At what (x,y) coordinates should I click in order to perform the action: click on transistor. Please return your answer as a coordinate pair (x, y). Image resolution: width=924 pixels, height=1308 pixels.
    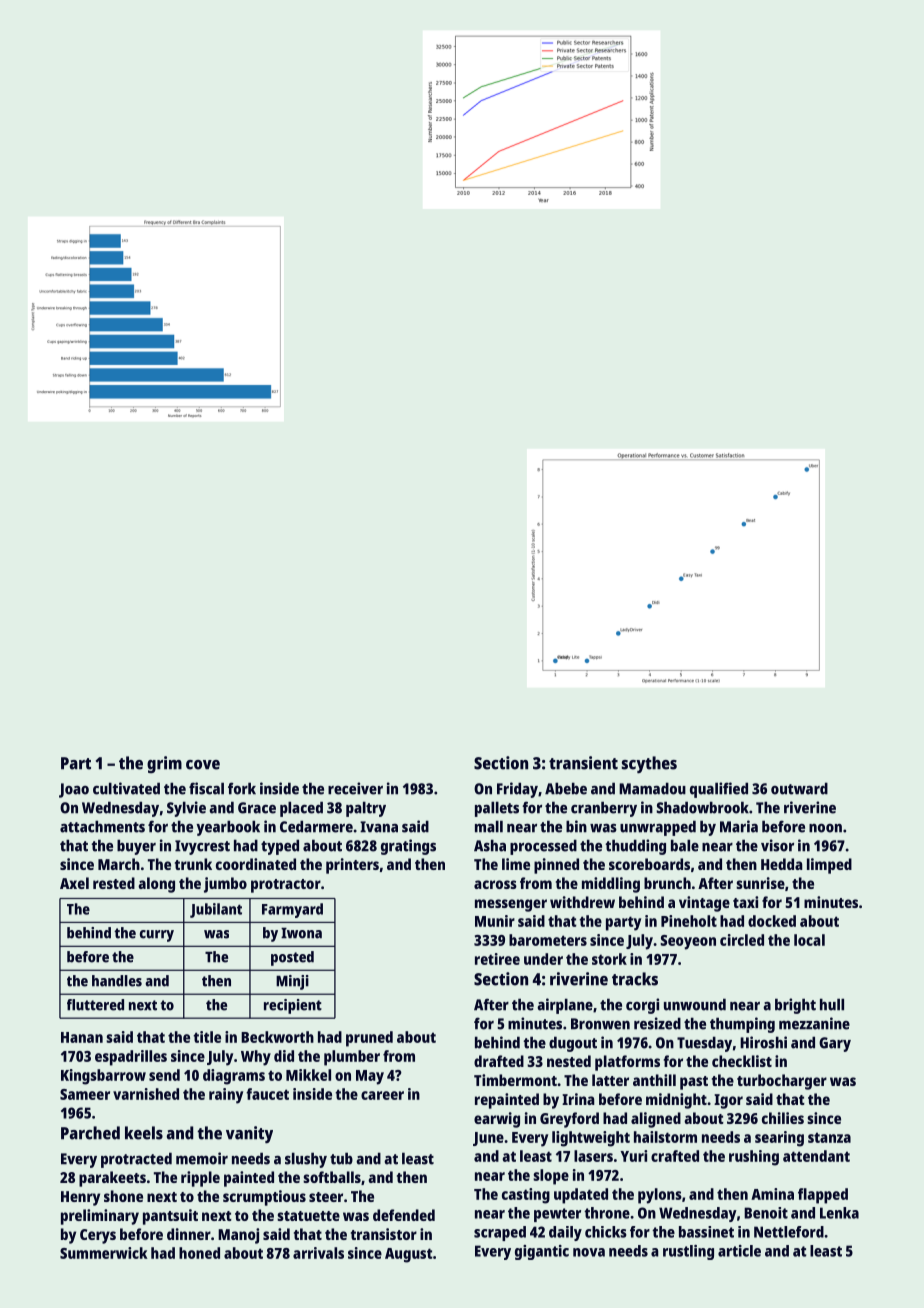
    Looking at the image, I should click on (384, 1234).
